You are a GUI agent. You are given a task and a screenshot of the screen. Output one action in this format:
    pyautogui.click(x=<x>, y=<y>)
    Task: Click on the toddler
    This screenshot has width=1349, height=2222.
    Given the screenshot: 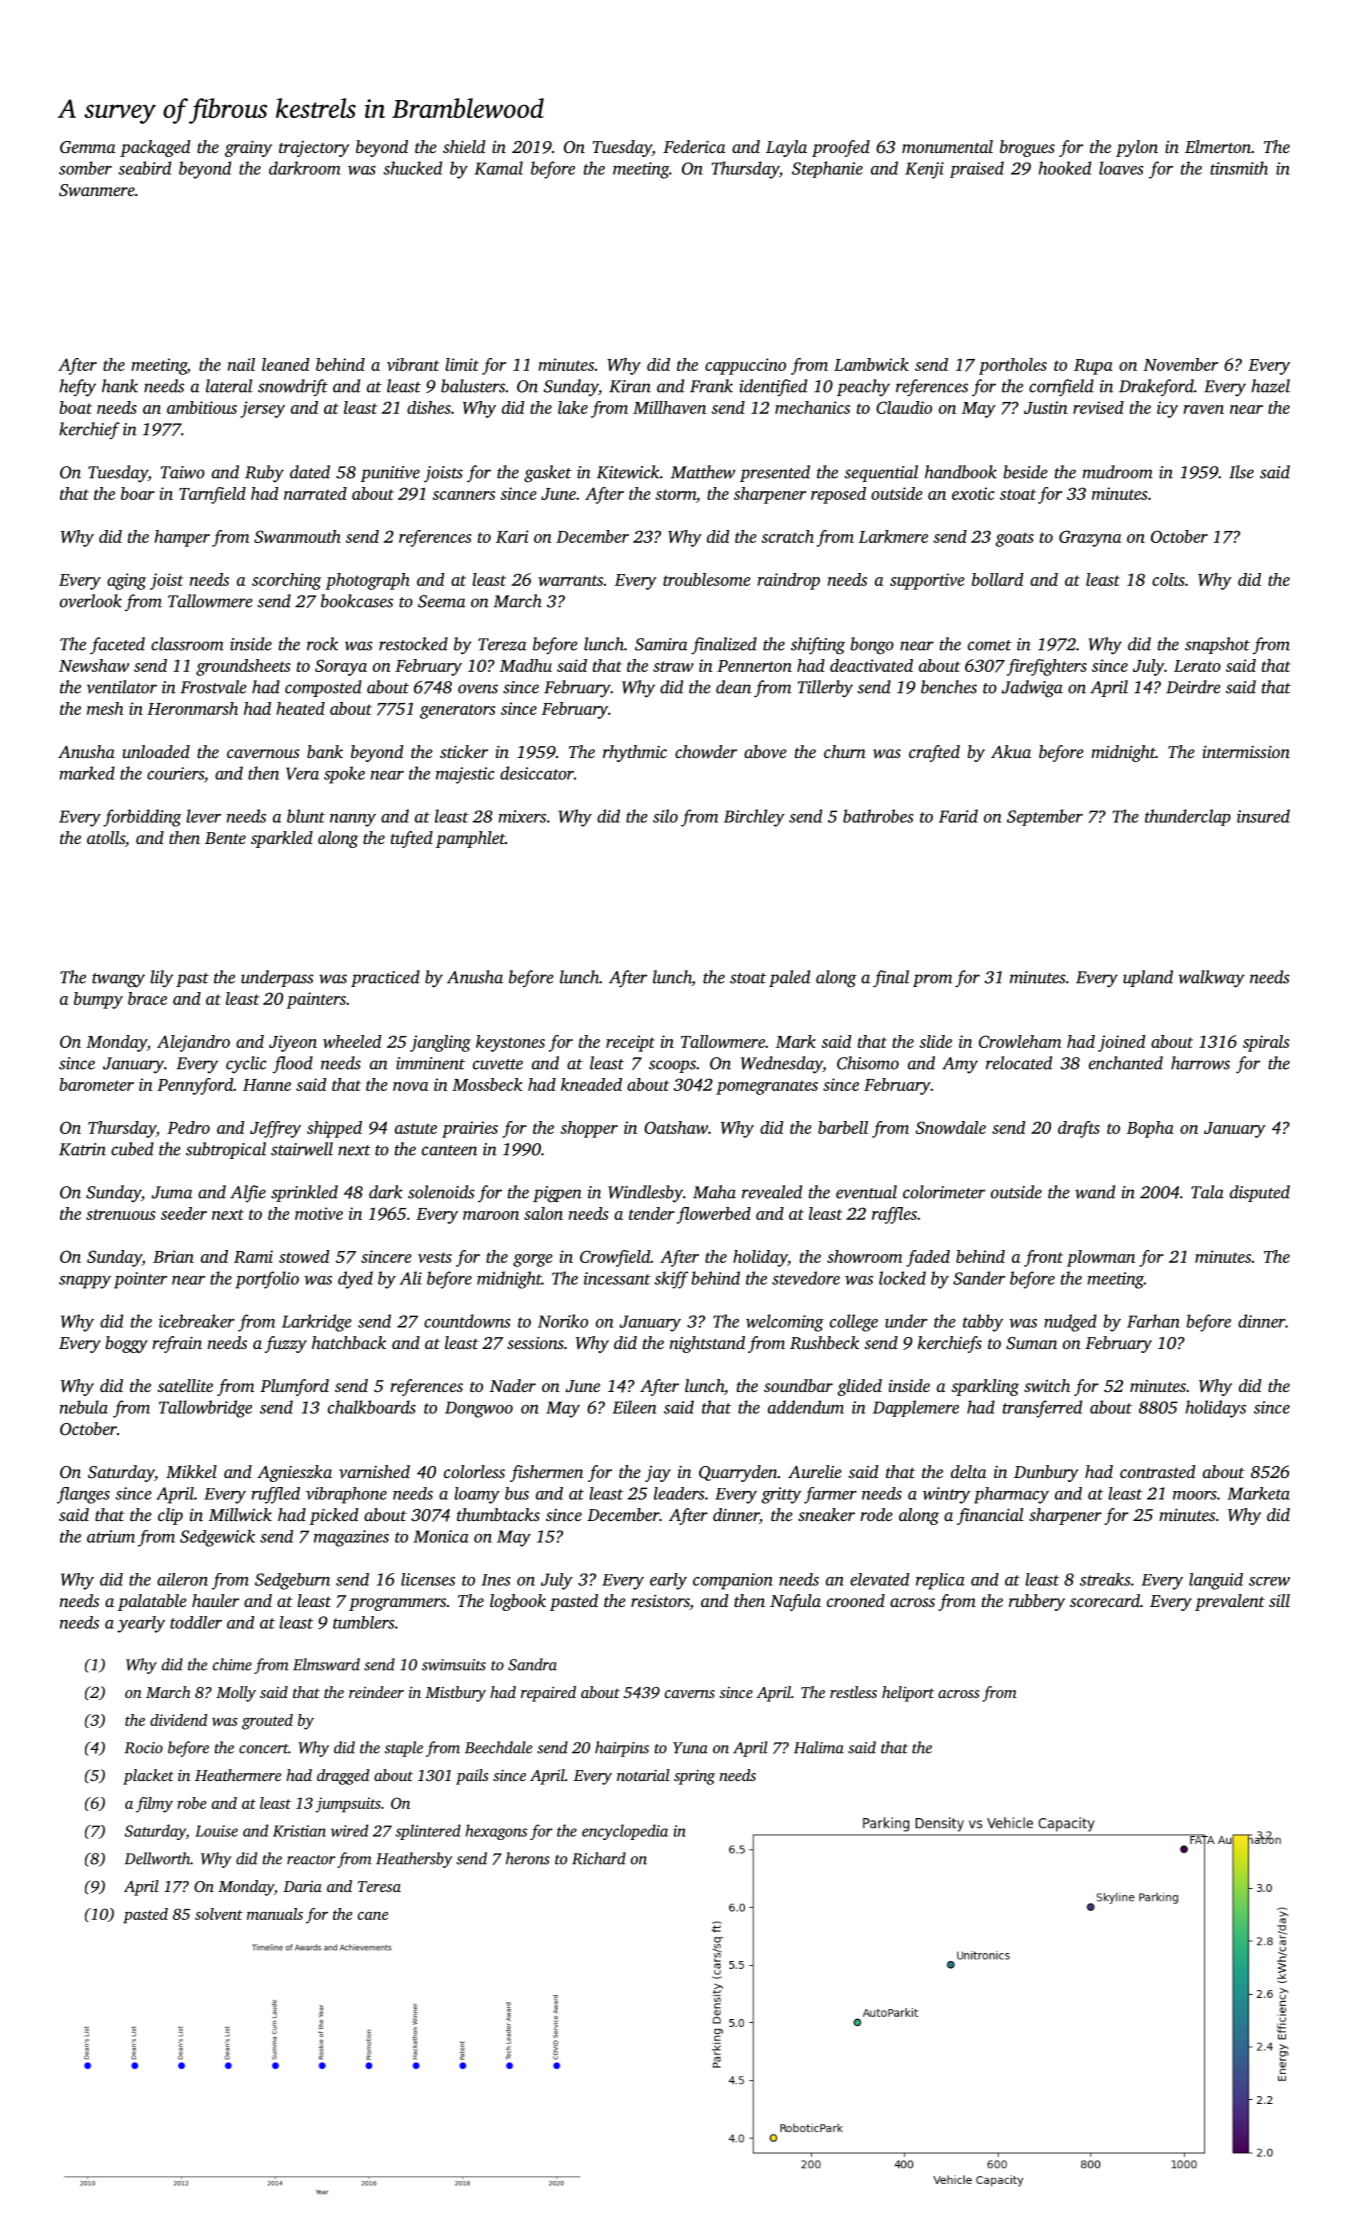 What is the action you would take?
    pyautogui.click(x=196, y=1622)
